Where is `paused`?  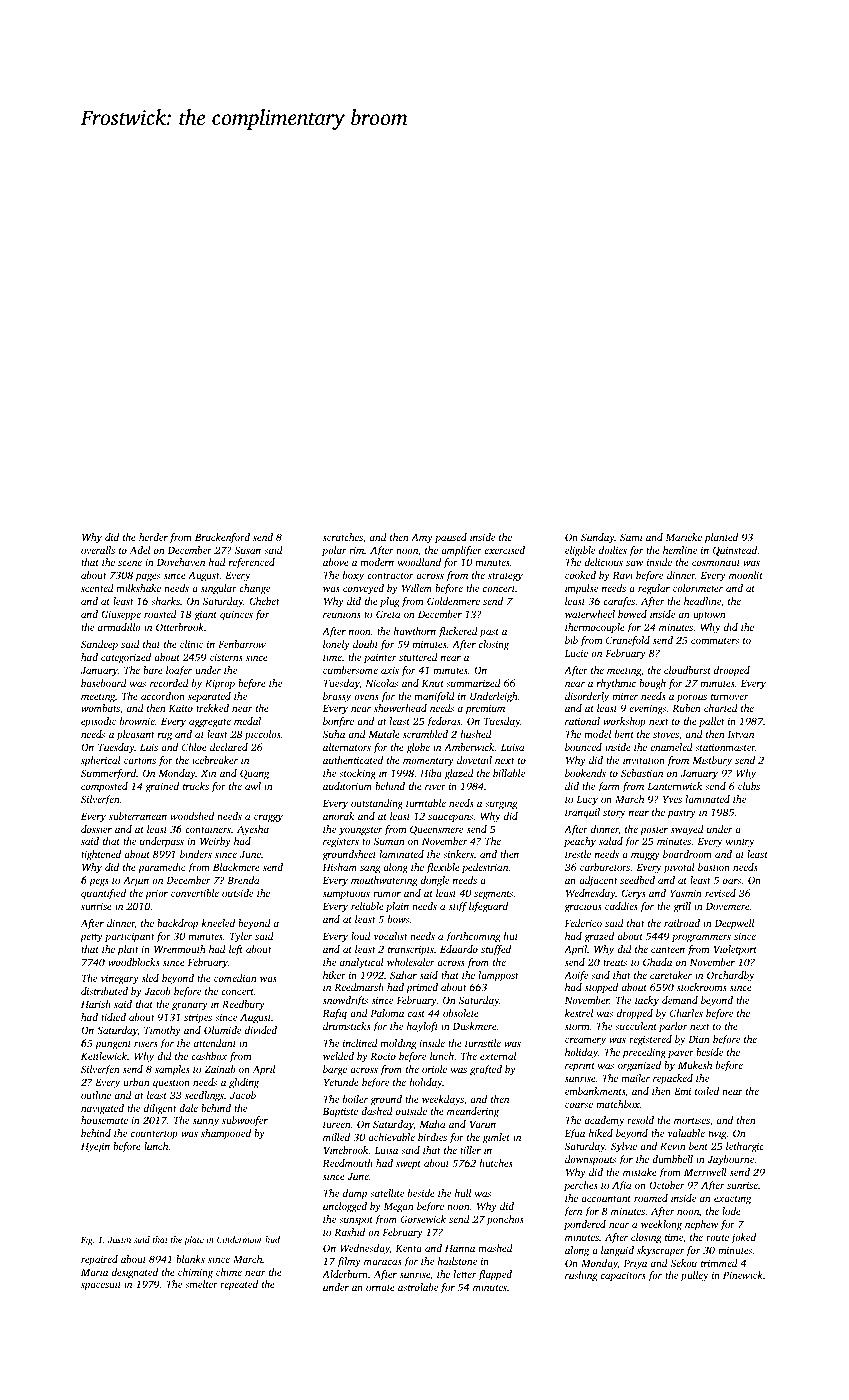 paused is located at coordinates (451, 538).
